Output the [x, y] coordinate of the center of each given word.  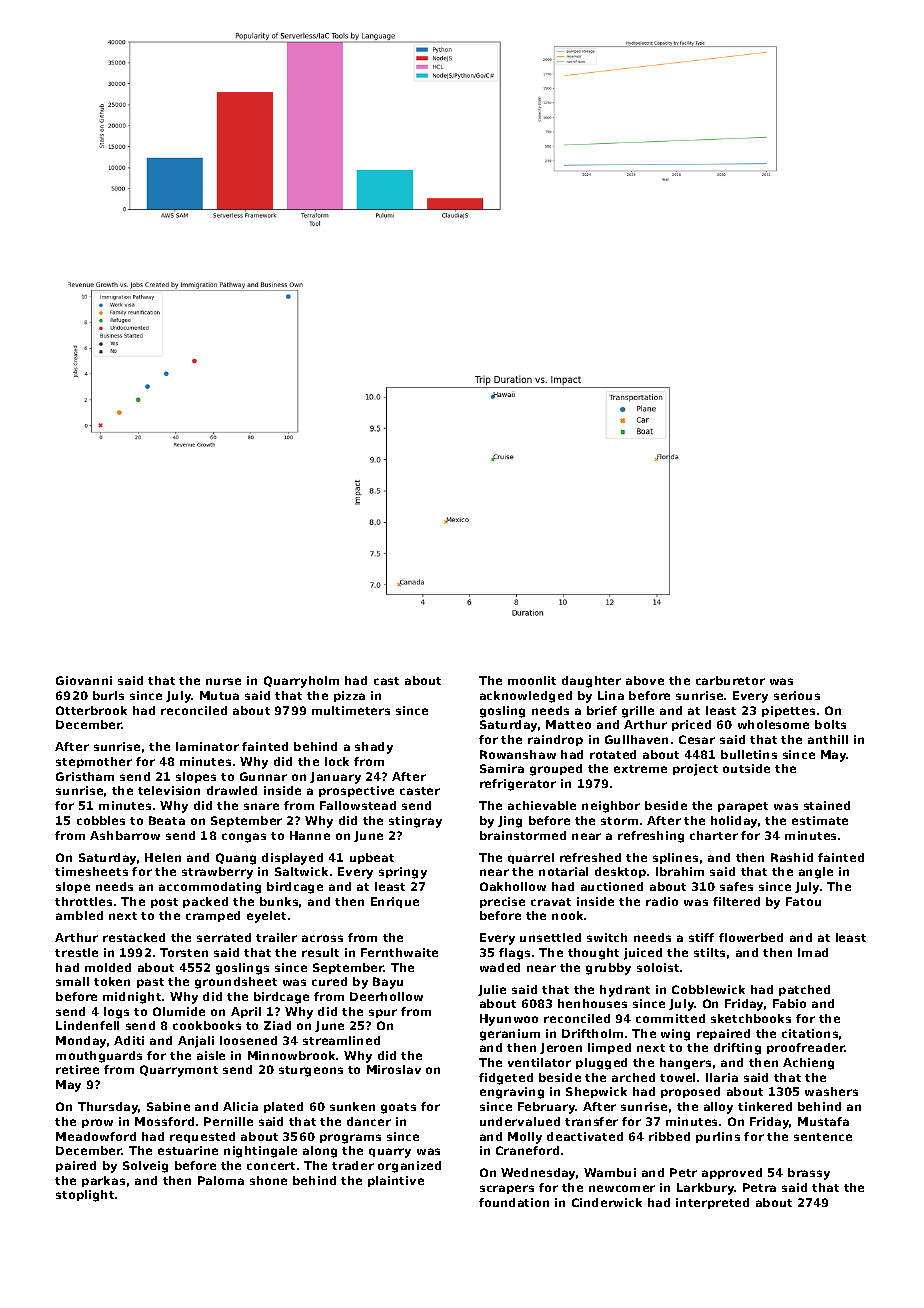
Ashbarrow [125, 835]
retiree [77, 1069]
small [72, 981]
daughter [591, 682]
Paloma [221, 1180]
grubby [608, 969]
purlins [718, 1137]
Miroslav [394, 1069]
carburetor [730, 680]
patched [804, 990]
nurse [223, 681]
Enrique [395, 902]
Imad [813, 952]
